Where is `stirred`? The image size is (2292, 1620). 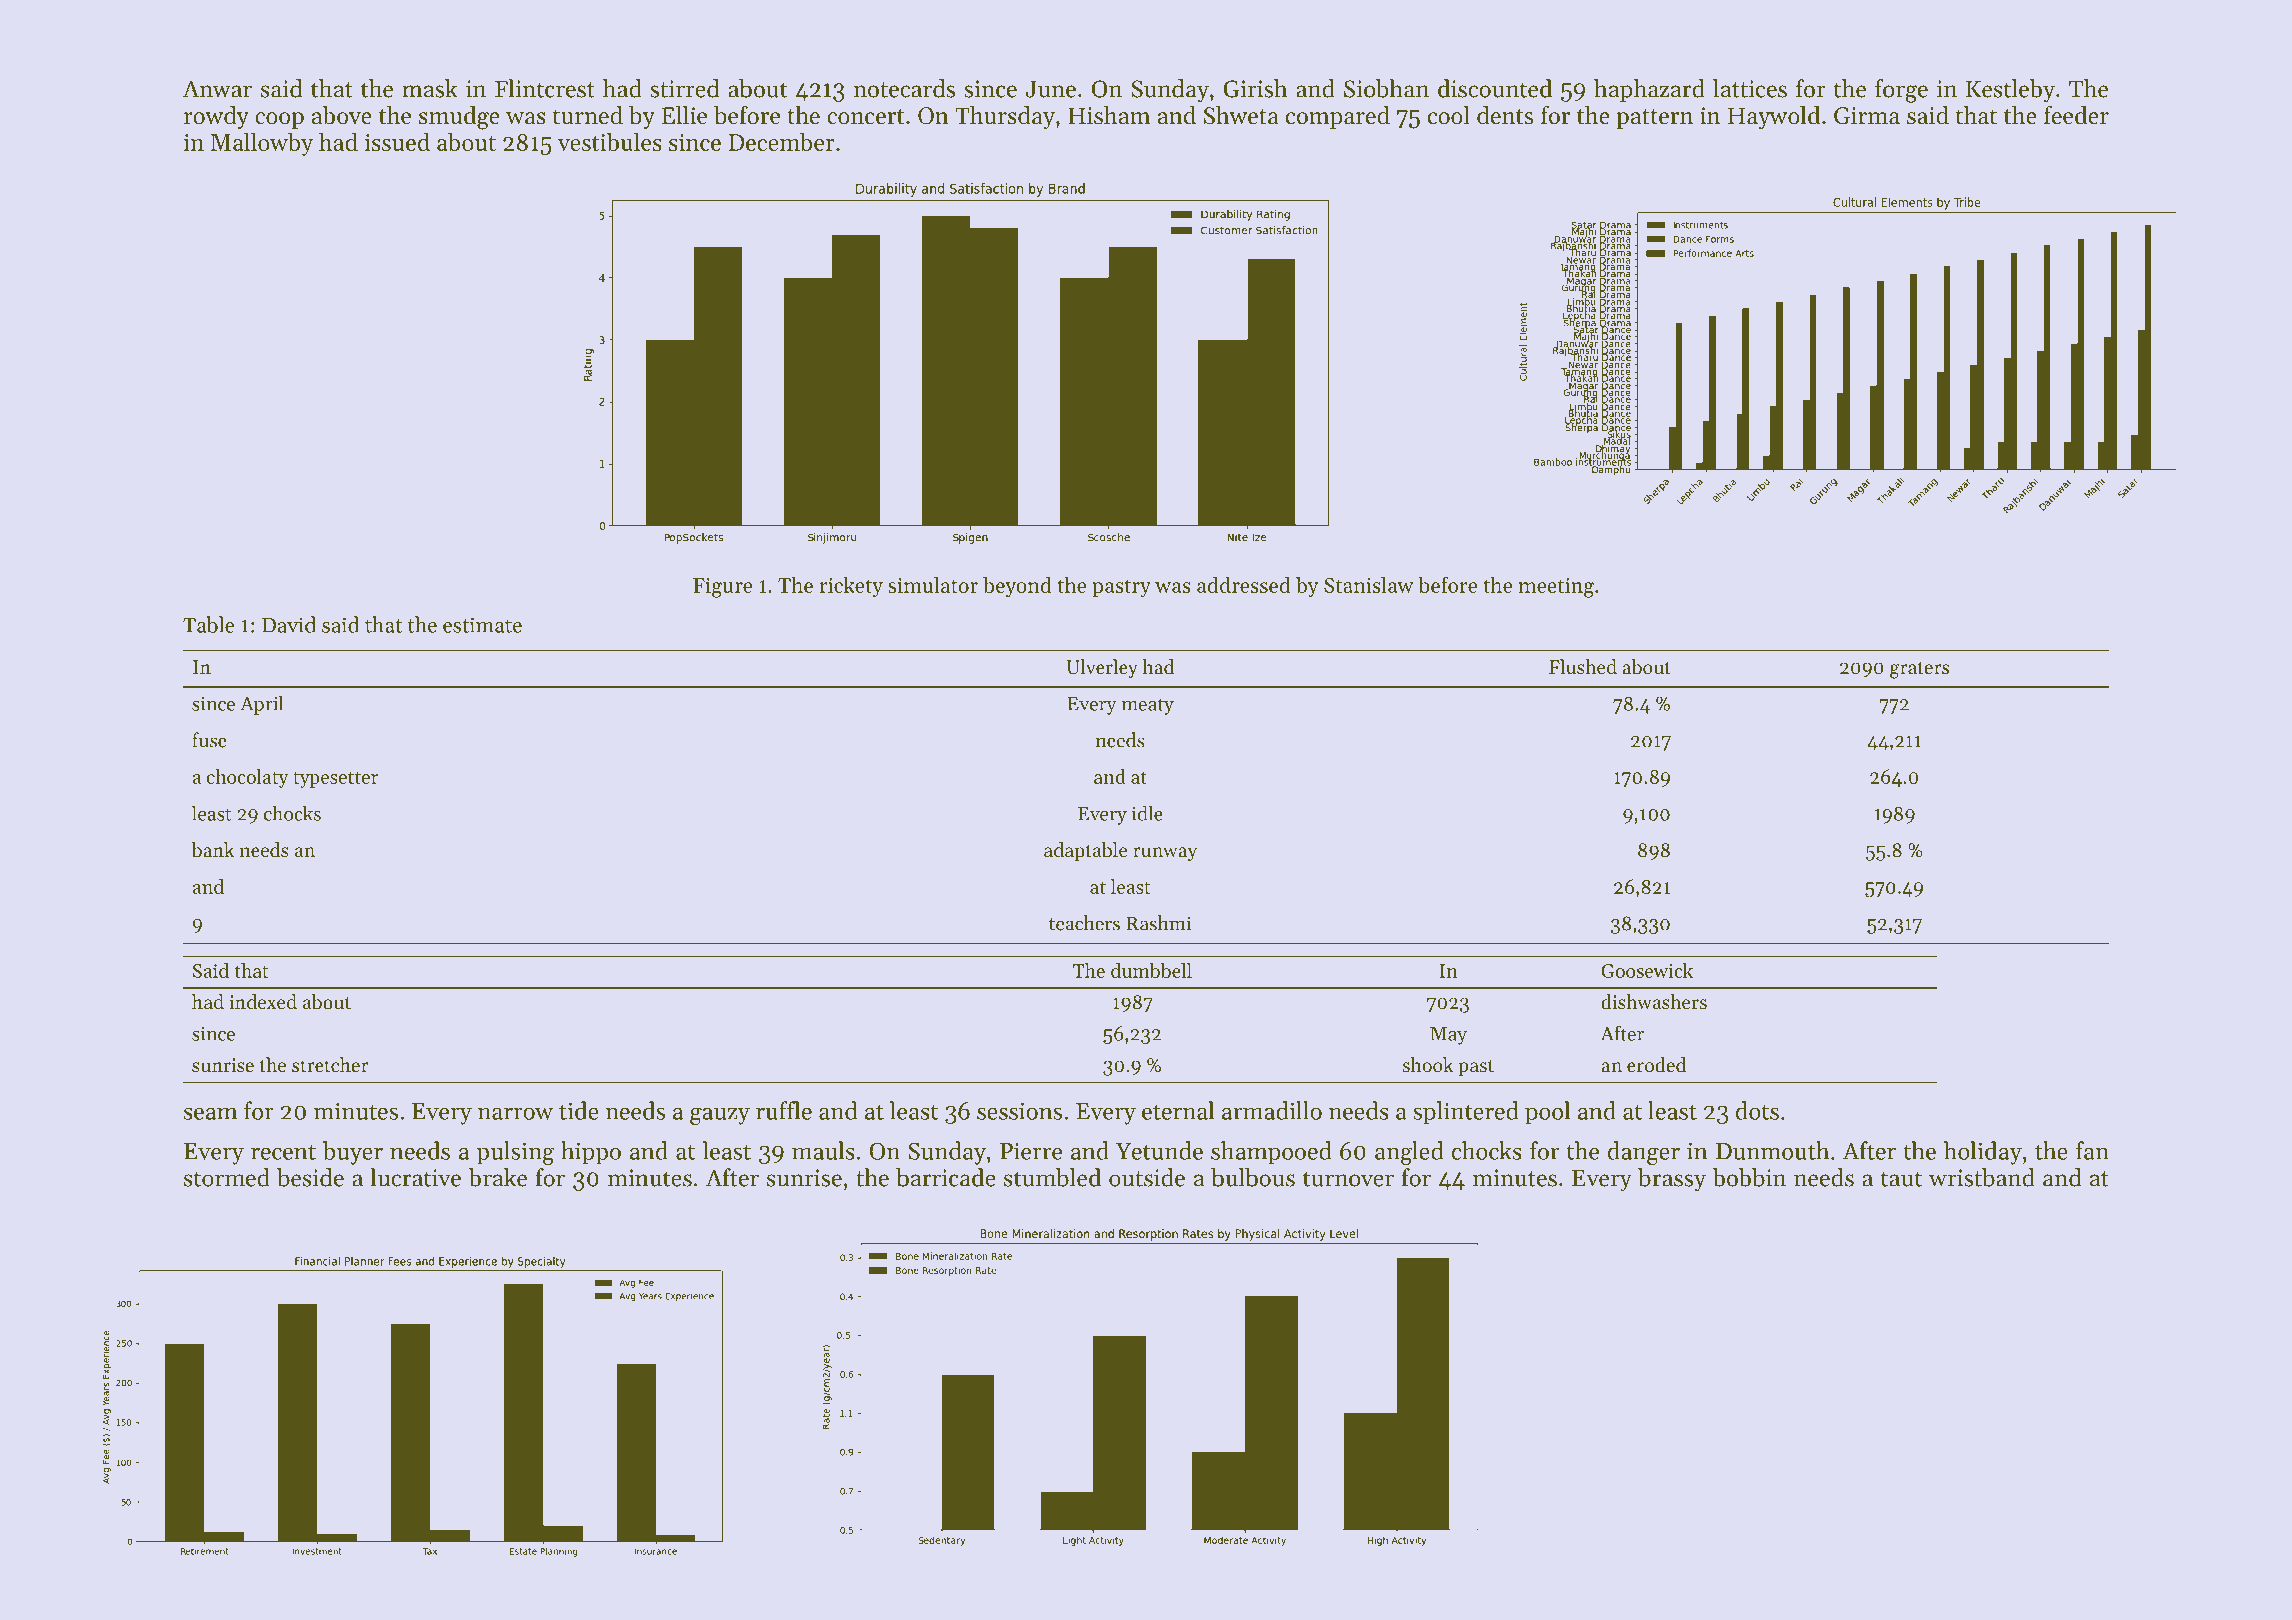 stirred is located at coordinates (685, 88).
